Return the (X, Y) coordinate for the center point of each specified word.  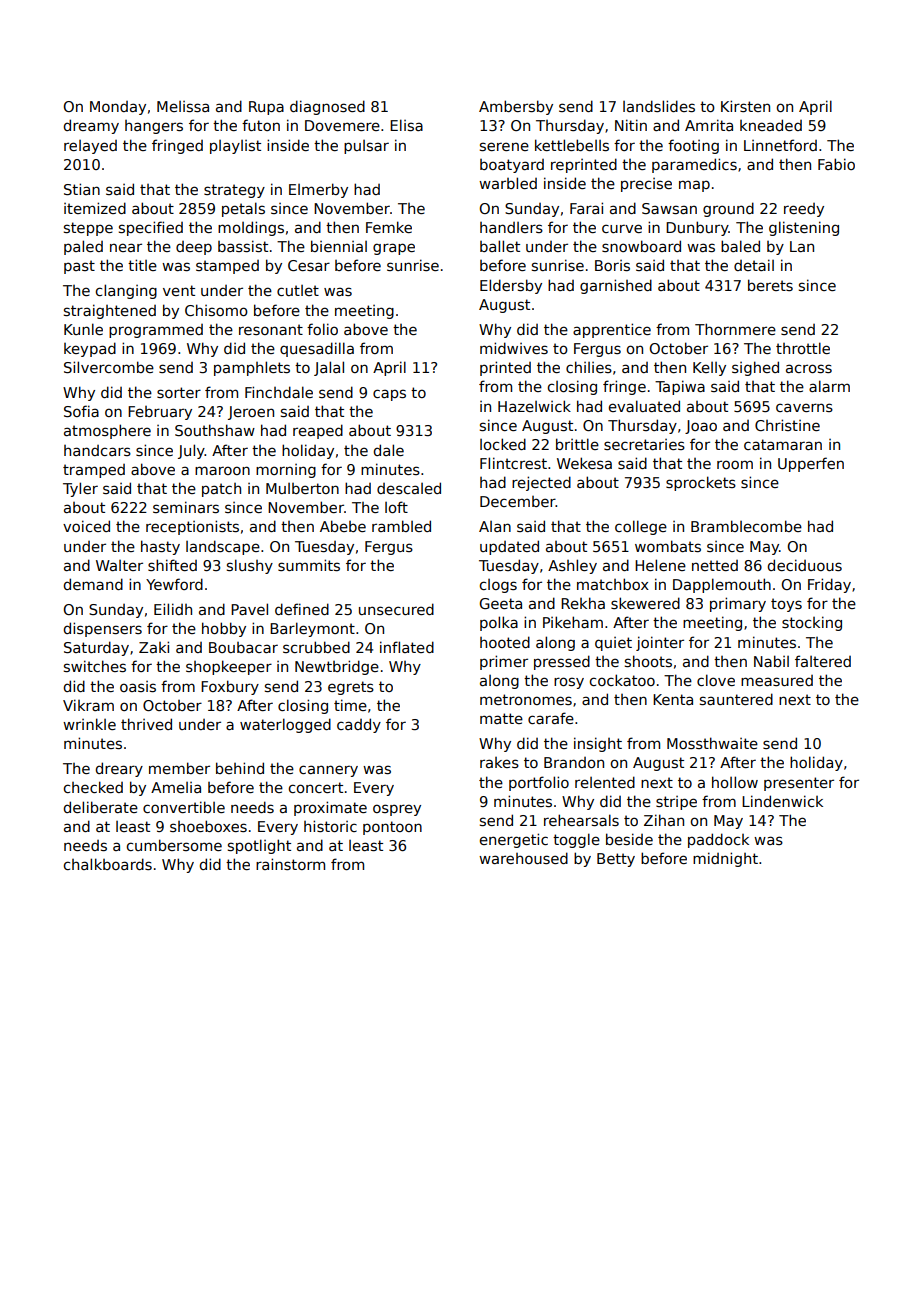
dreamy (91, 126)
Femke (389, 227)
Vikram (88, 705)
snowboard (641, 246)
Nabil (771, 661)
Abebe (343, 526)
